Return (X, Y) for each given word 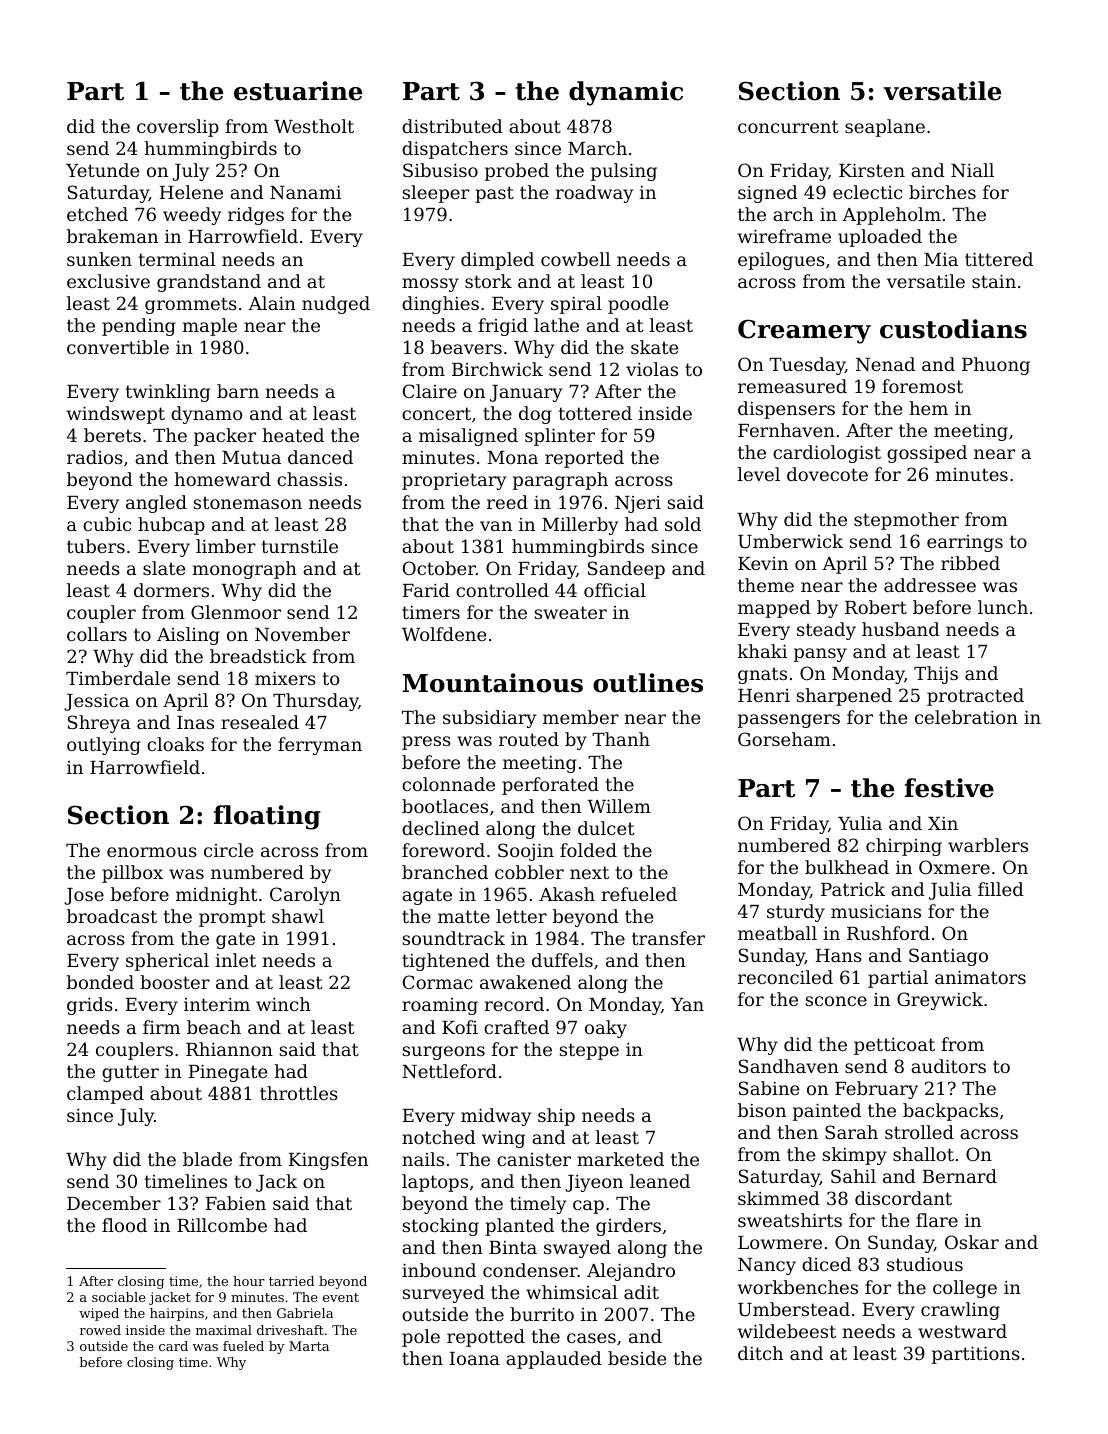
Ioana (475, 1358)
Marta (309, 1346)
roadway (594, 194)
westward (962, 1331)
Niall (972, 170)
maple (210, 327)
